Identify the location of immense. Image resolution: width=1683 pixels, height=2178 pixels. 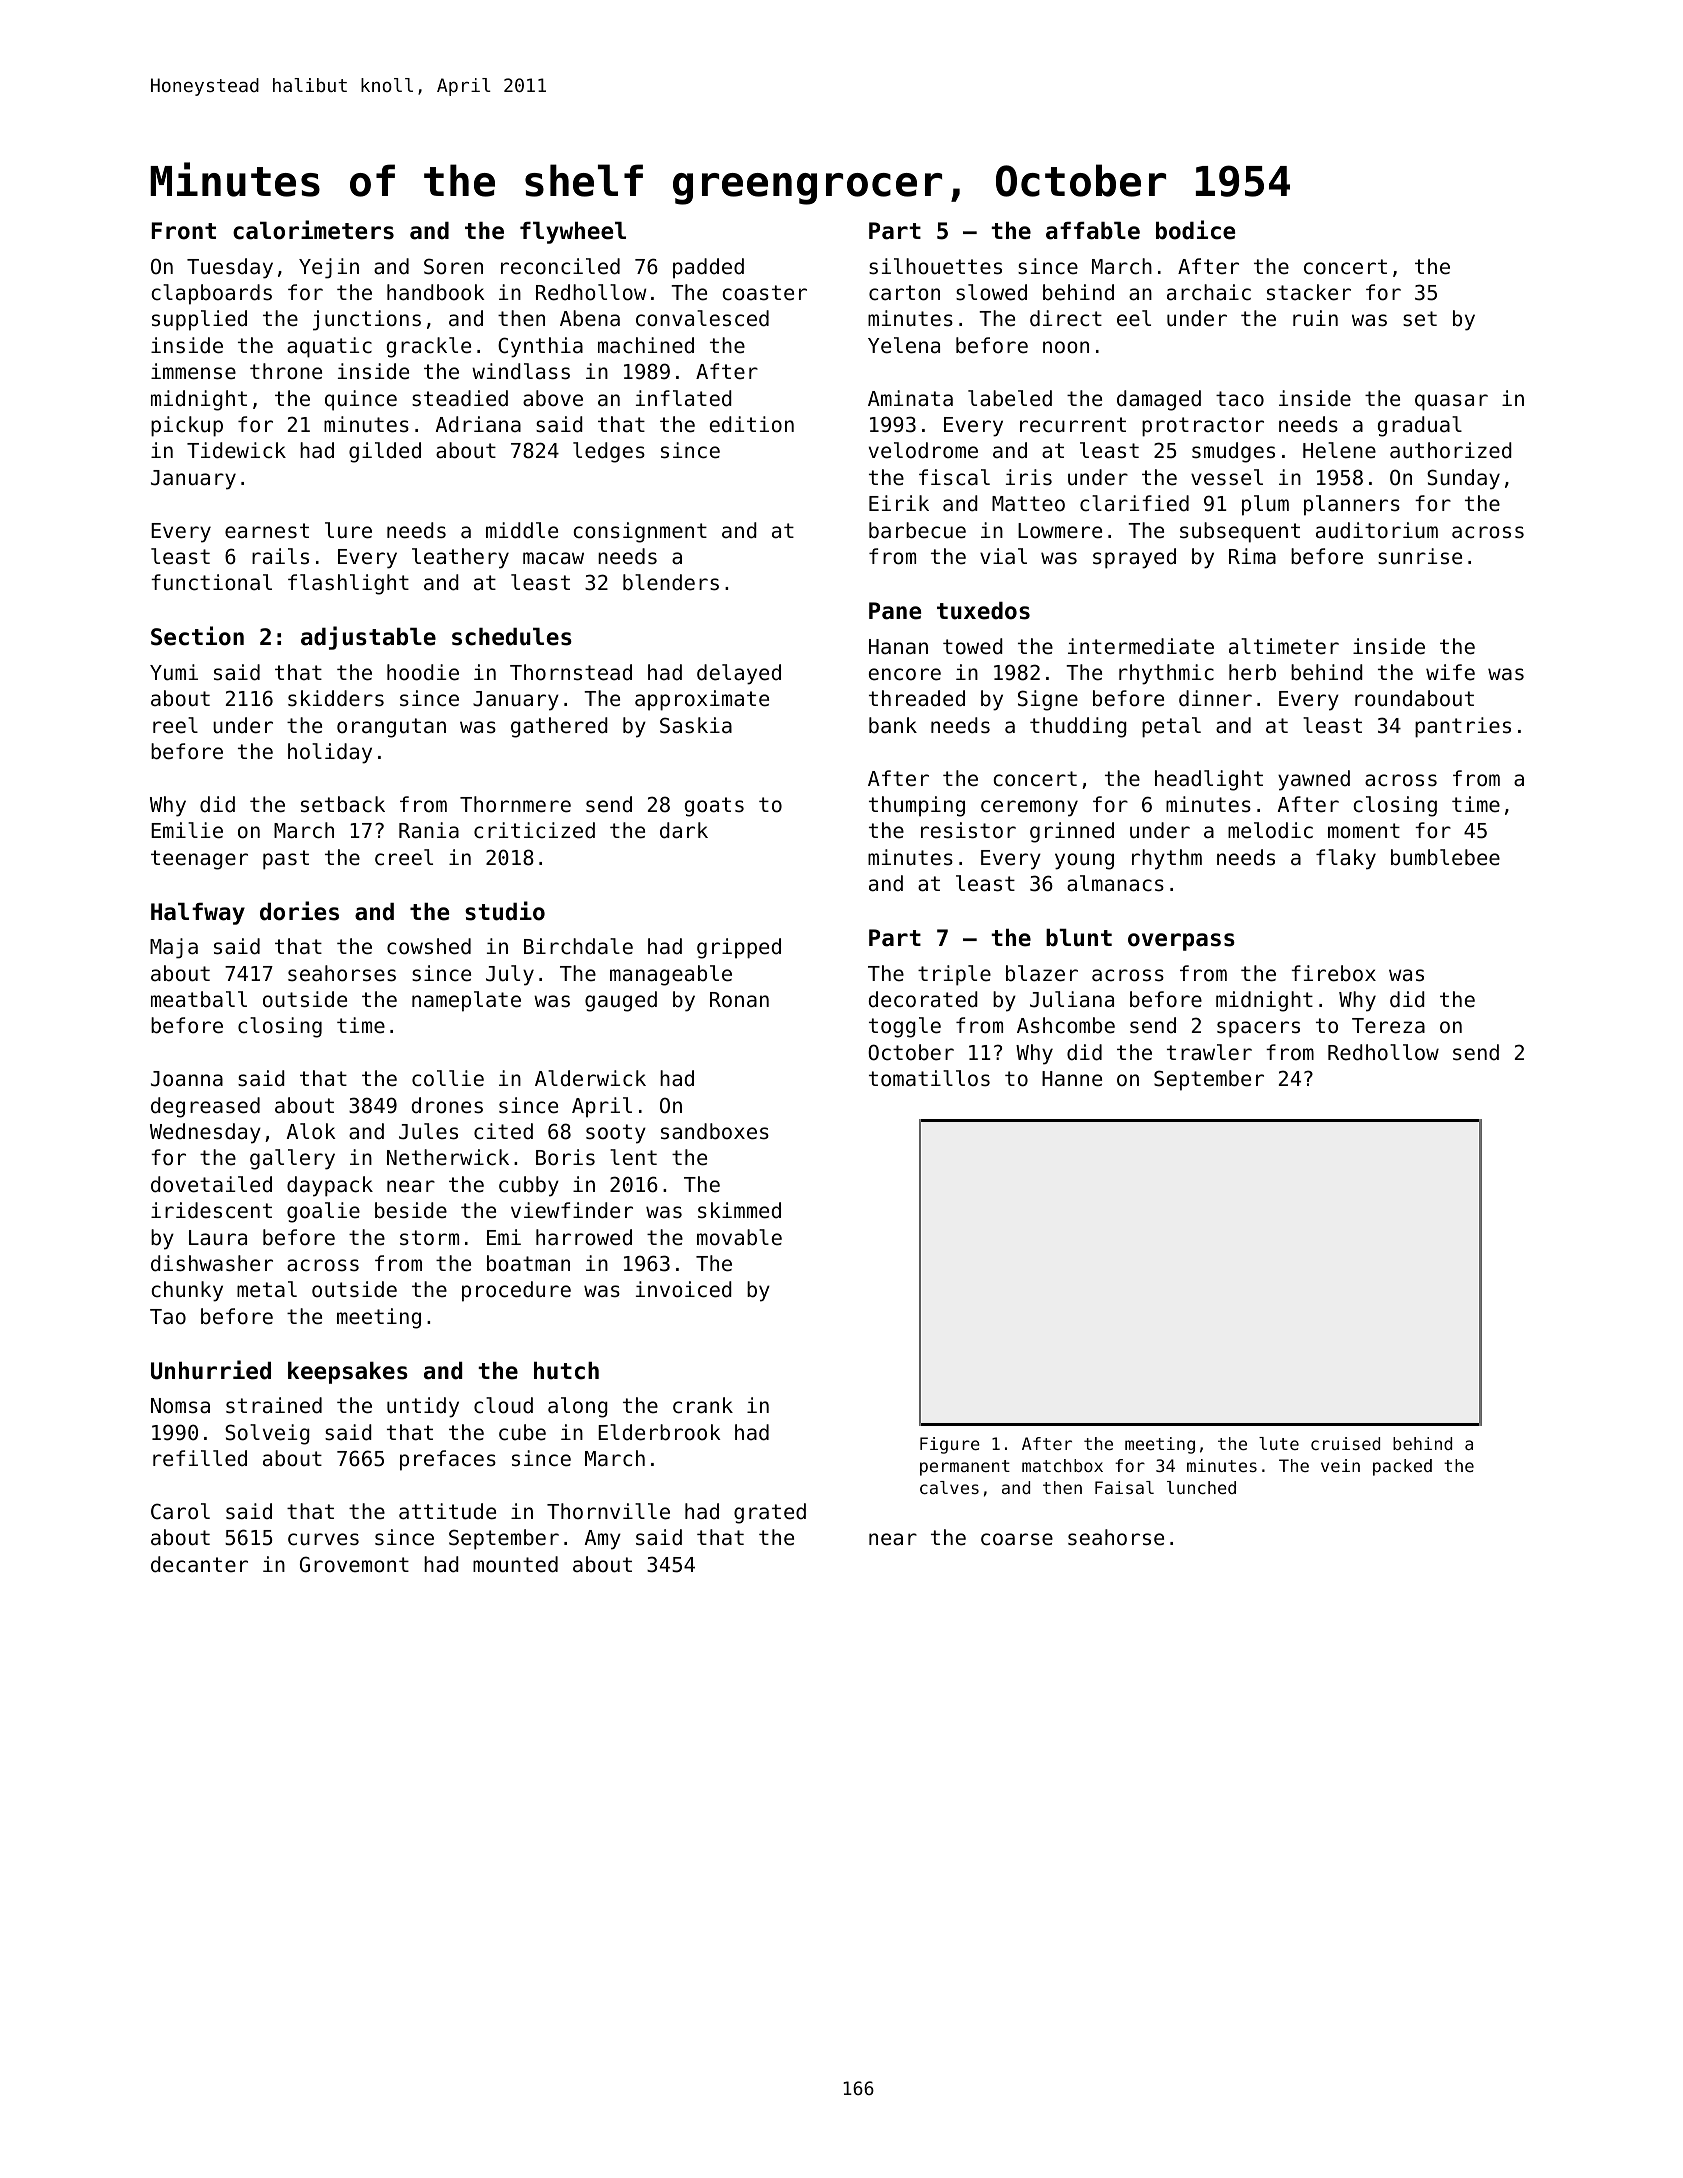
(193, 371).
